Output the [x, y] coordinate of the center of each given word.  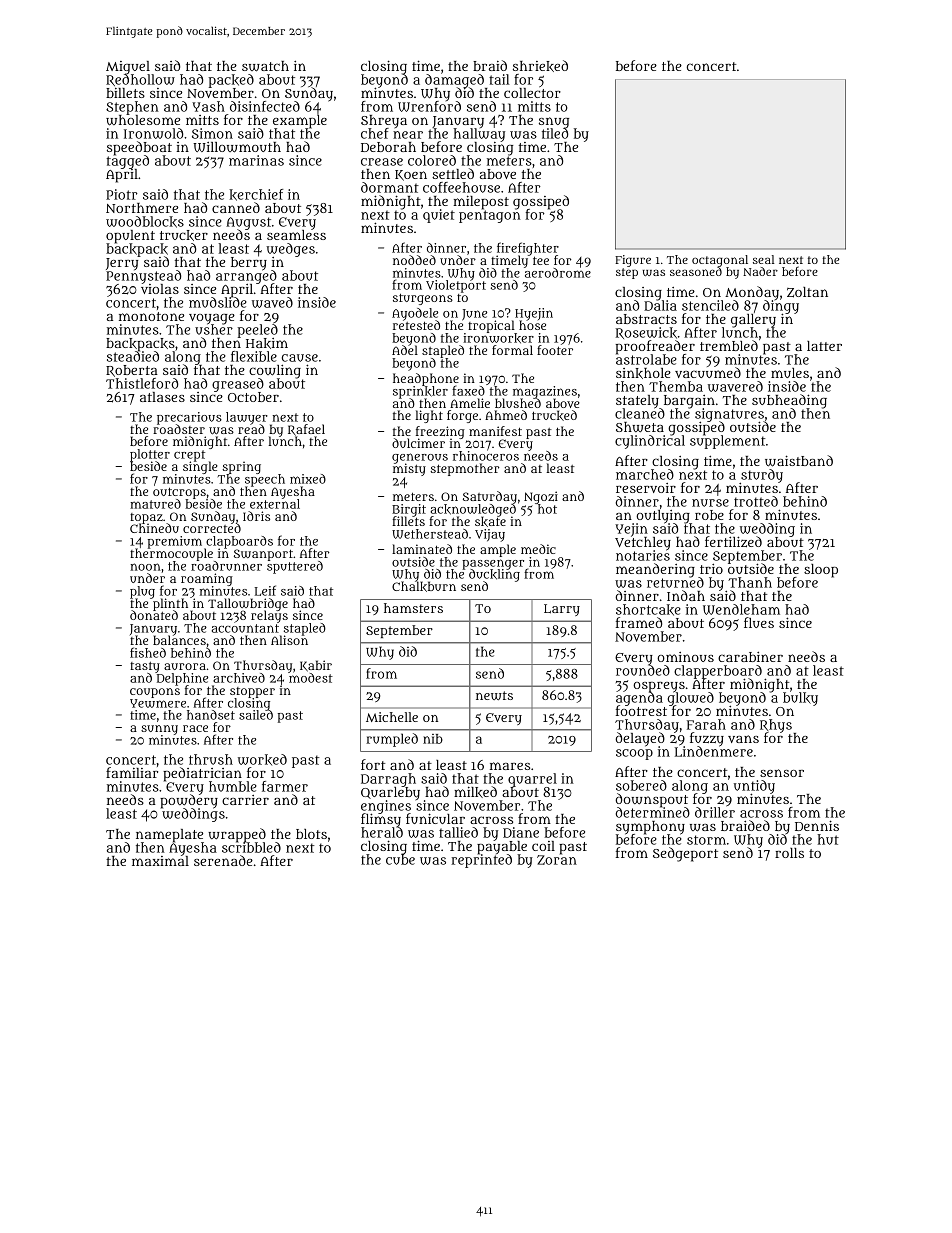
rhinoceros [486, 456]
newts [494, 695]
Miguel [128, 67]
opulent [130, 236]
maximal [160, 861]
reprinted [481, 861]
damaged [454, 81]
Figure [633, 261]
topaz [146, 518]
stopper [252, 692]
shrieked [540, 66]
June [474, 315]
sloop [821, 571]
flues [759, 622]
